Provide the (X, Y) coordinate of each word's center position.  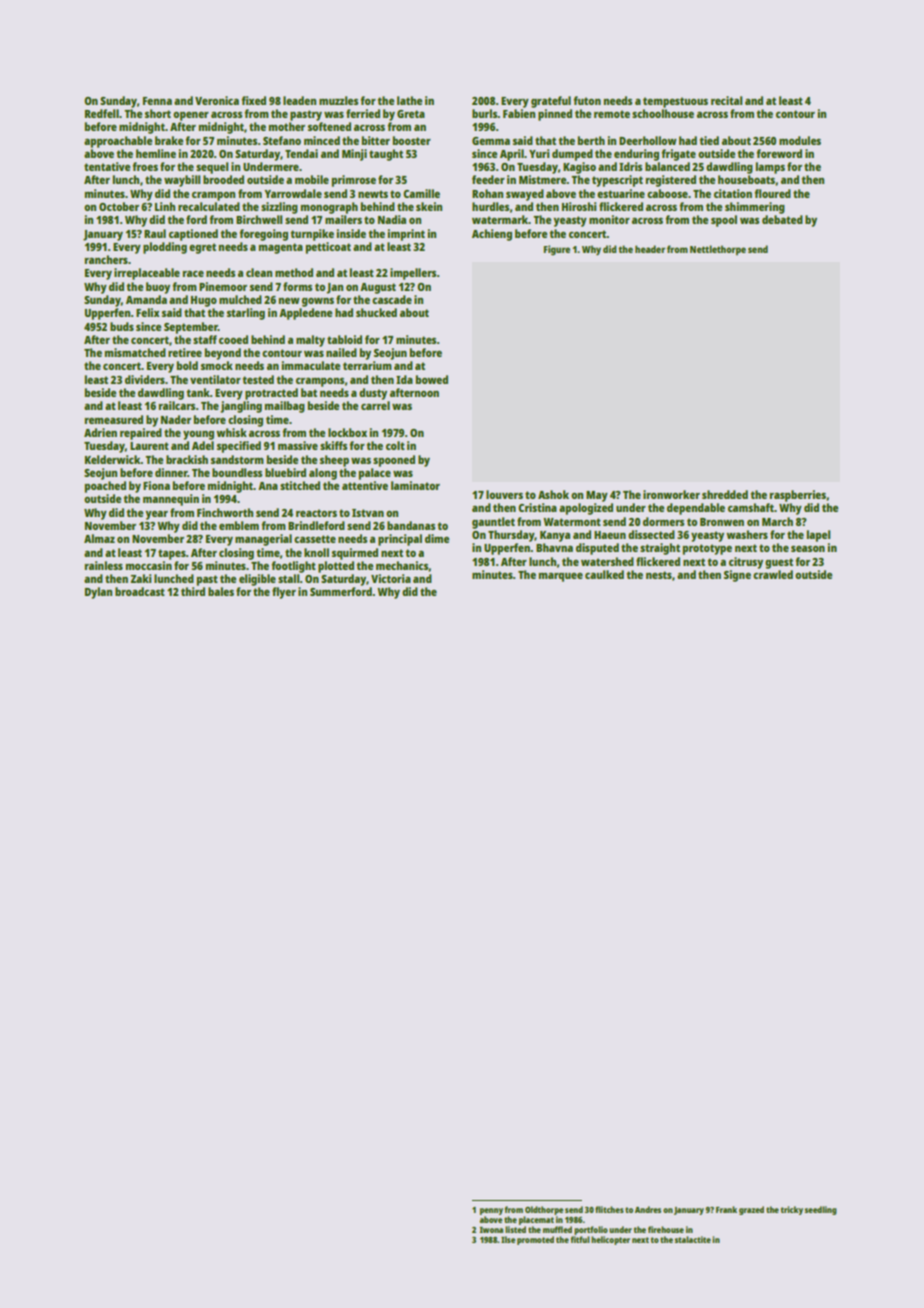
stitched (300, 485)
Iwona (491, 1230)
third (193, 591)
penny (491, 1211)
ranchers (106, 259)
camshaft (751, 507)
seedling (821, 1210)
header (650, 249)
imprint (406, 235)
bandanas (411, 525)
